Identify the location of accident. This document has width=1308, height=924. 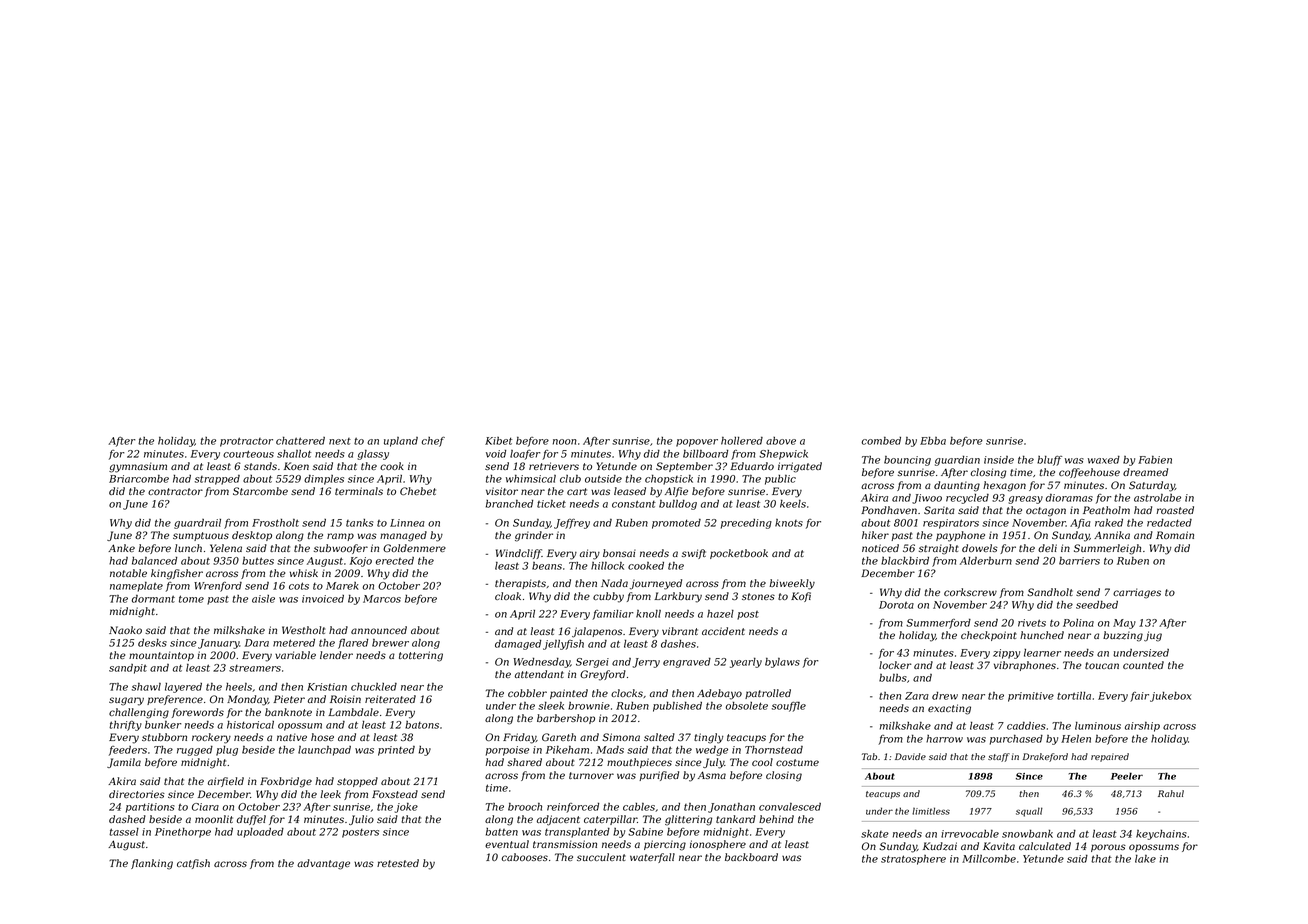
(723, 631).
